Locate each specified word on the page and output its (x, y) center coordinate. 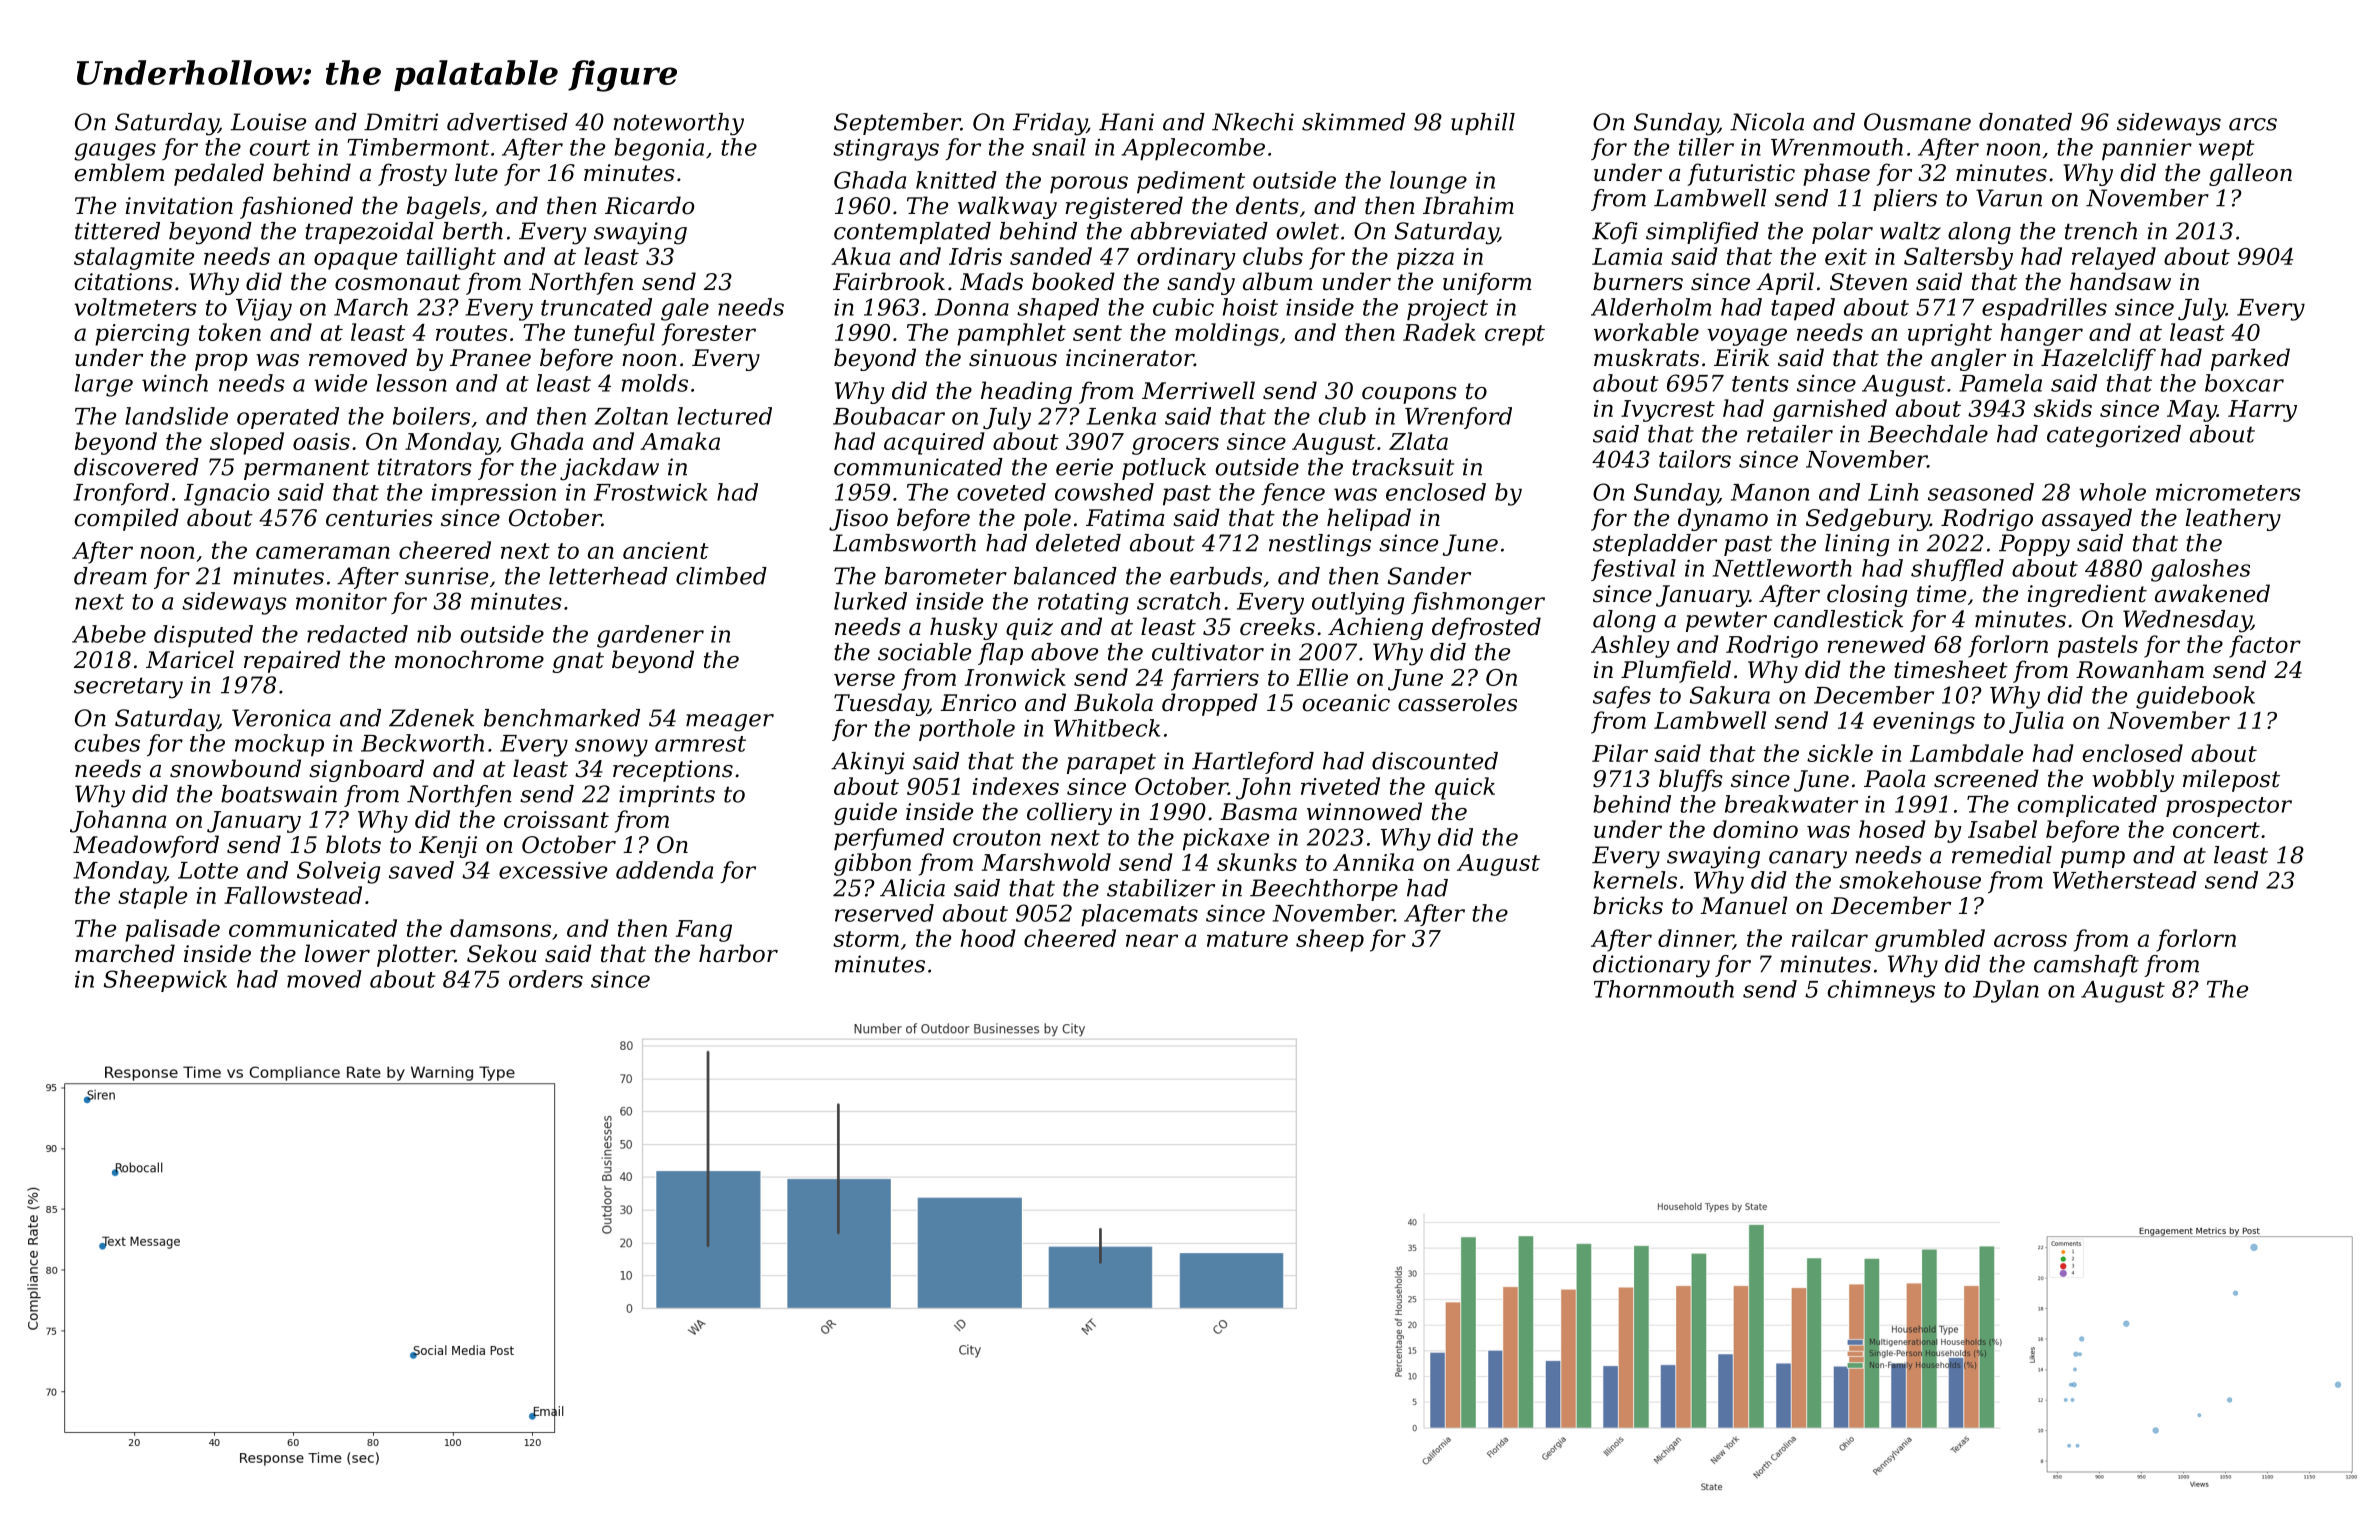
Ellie (1322, 677)
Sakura (1730, 695)
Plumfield (1676, 671)
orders (546, 979)
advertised (507, 122)
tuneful (614, 334)
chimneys (1881, 991)
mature (1247, 939)
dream (110, 576)
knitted (956, 180)
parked (2250, 359)
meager (730, 723)
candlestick (1838, 619)
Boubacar (889, 416)
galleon (2250, 174)
